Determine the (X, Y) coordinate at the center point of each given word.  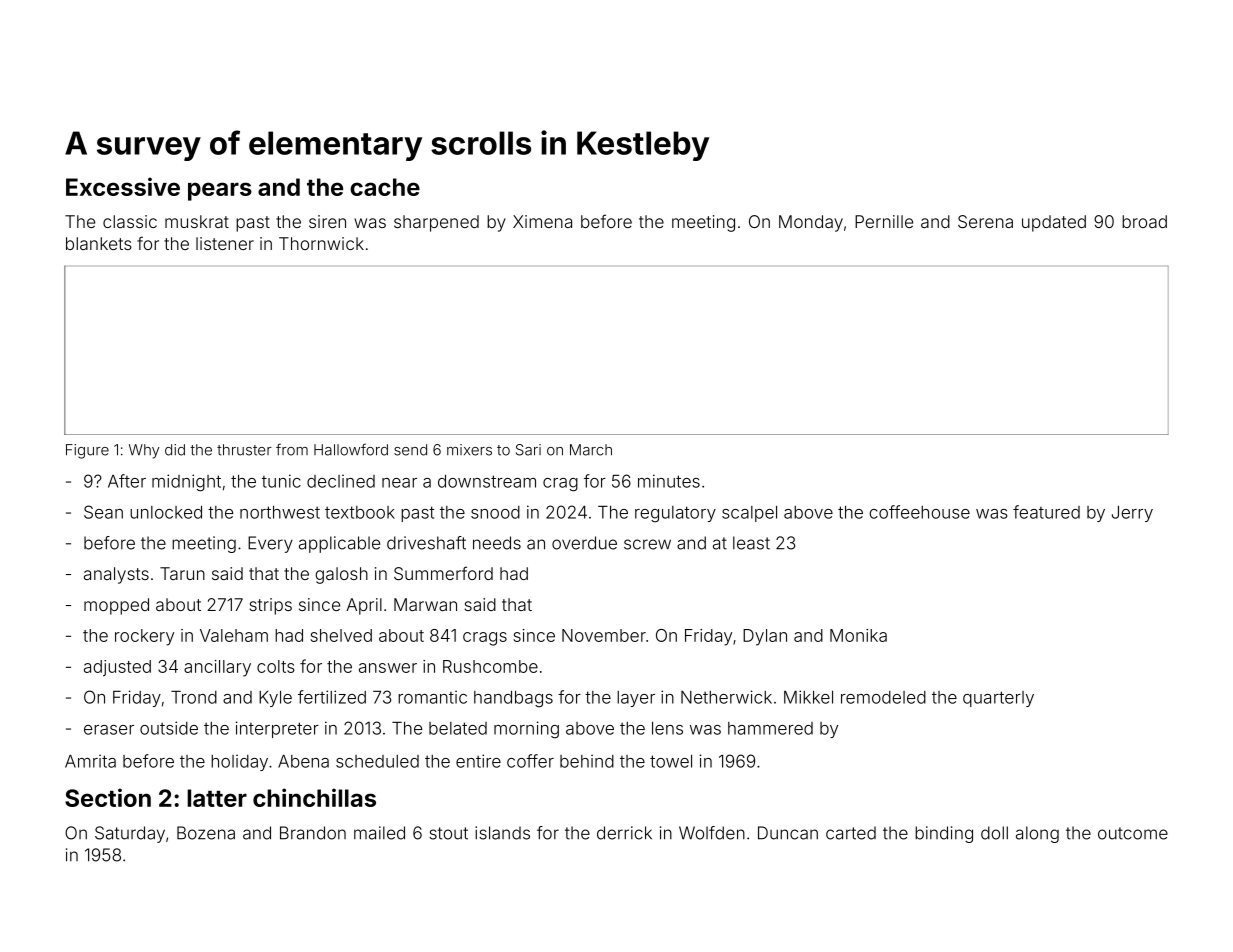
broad (1144, 221)
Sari (528, 450)
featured (1046, 512)
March (591, 450)
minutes (669, 481)
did (175, 450)
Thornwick (321, 243)
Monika (858, 635)
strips (271, 606)
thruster (244, 450)
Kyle (275, 699)
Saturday (130, 834)
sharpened (436, 223)
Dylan (765, 637)
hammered (770, 728)
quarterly (998, 699)
